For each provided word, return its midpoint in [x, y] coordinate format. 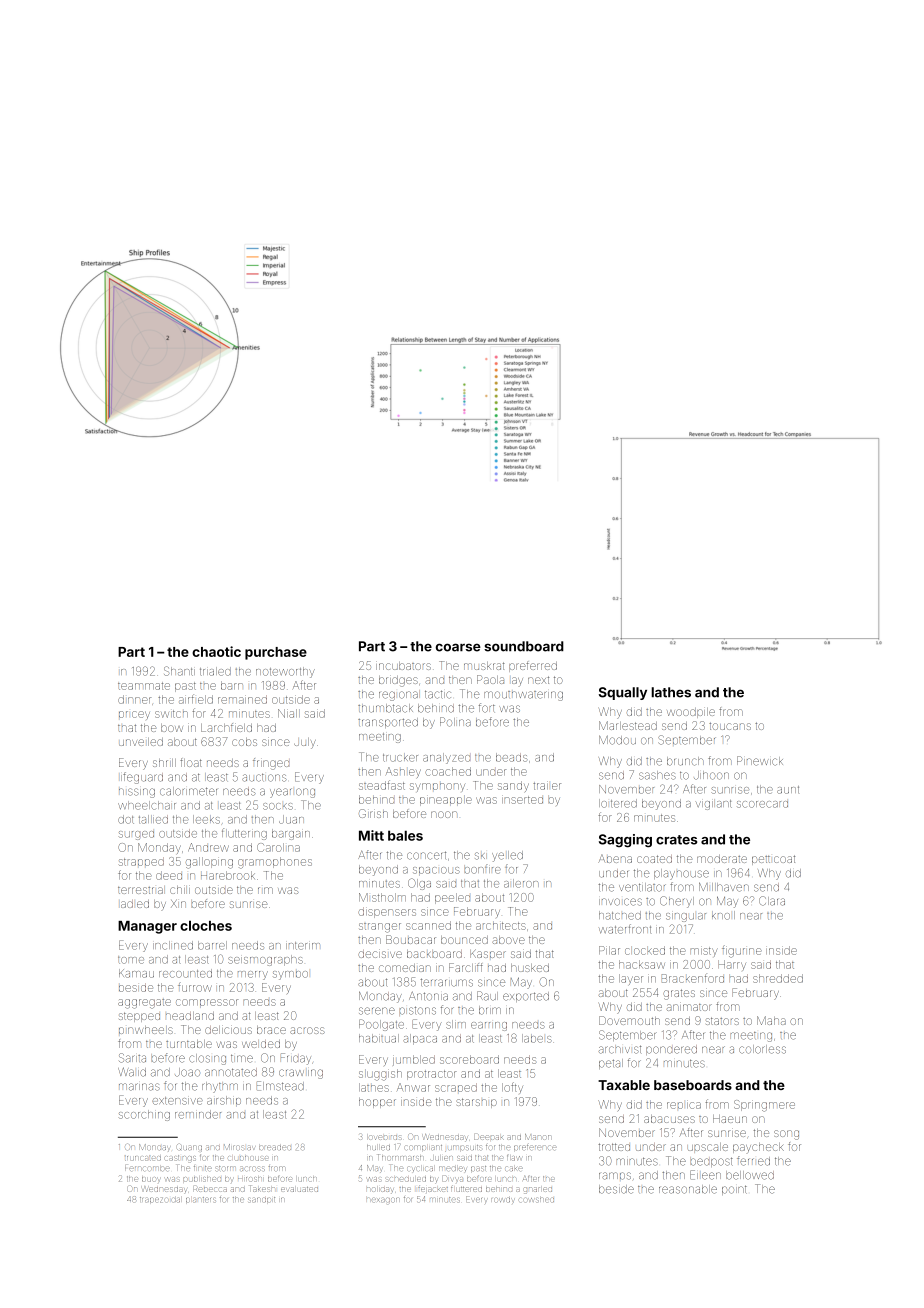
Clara [772, 901]
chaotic [216, 651]
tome [131, 960]
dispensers [387, 912]
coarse [458, 647]
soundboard [524, 646]
